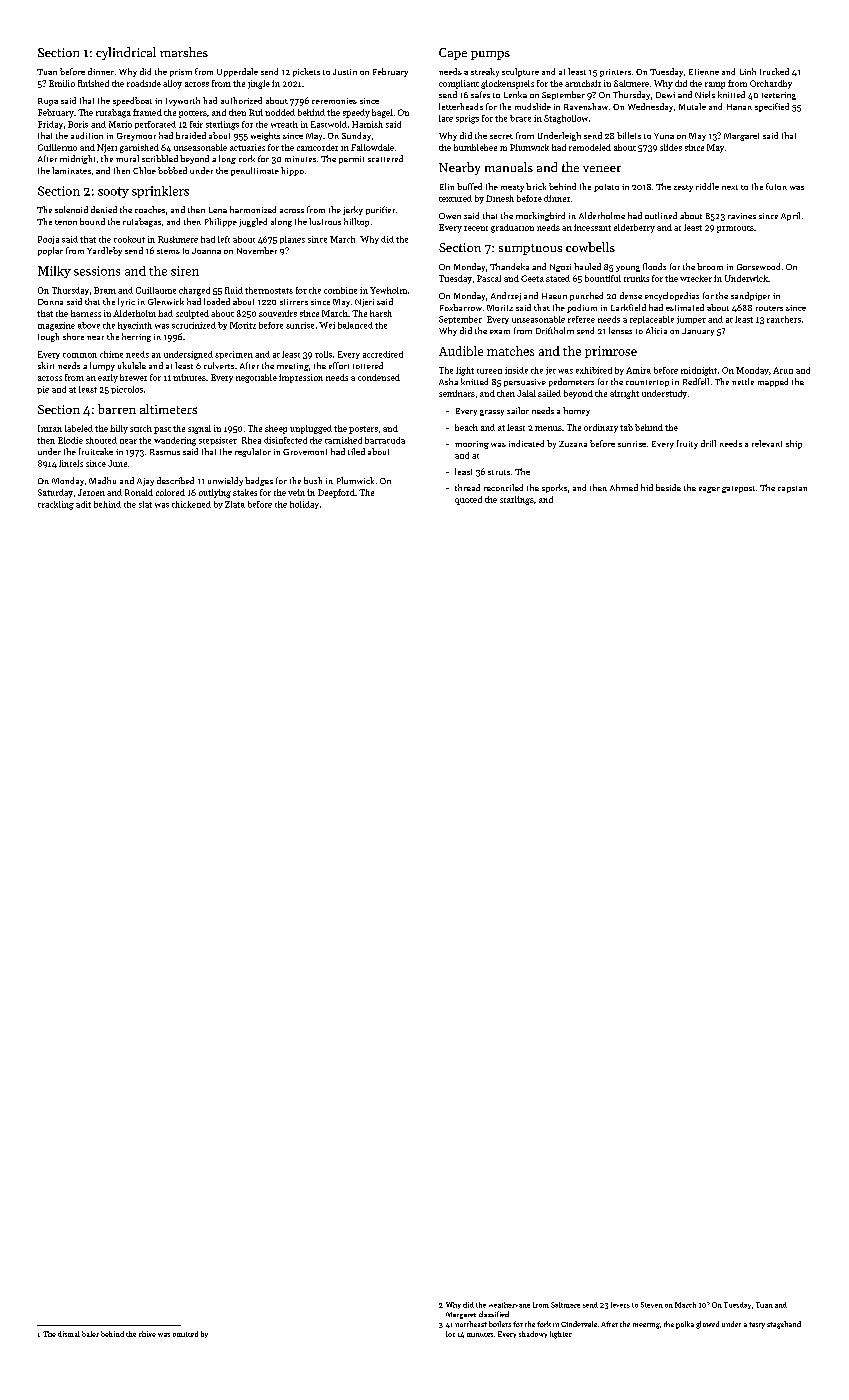  Describe the element at coordinates (792, 489) in the screenshot. I see `capstan` at that location.
